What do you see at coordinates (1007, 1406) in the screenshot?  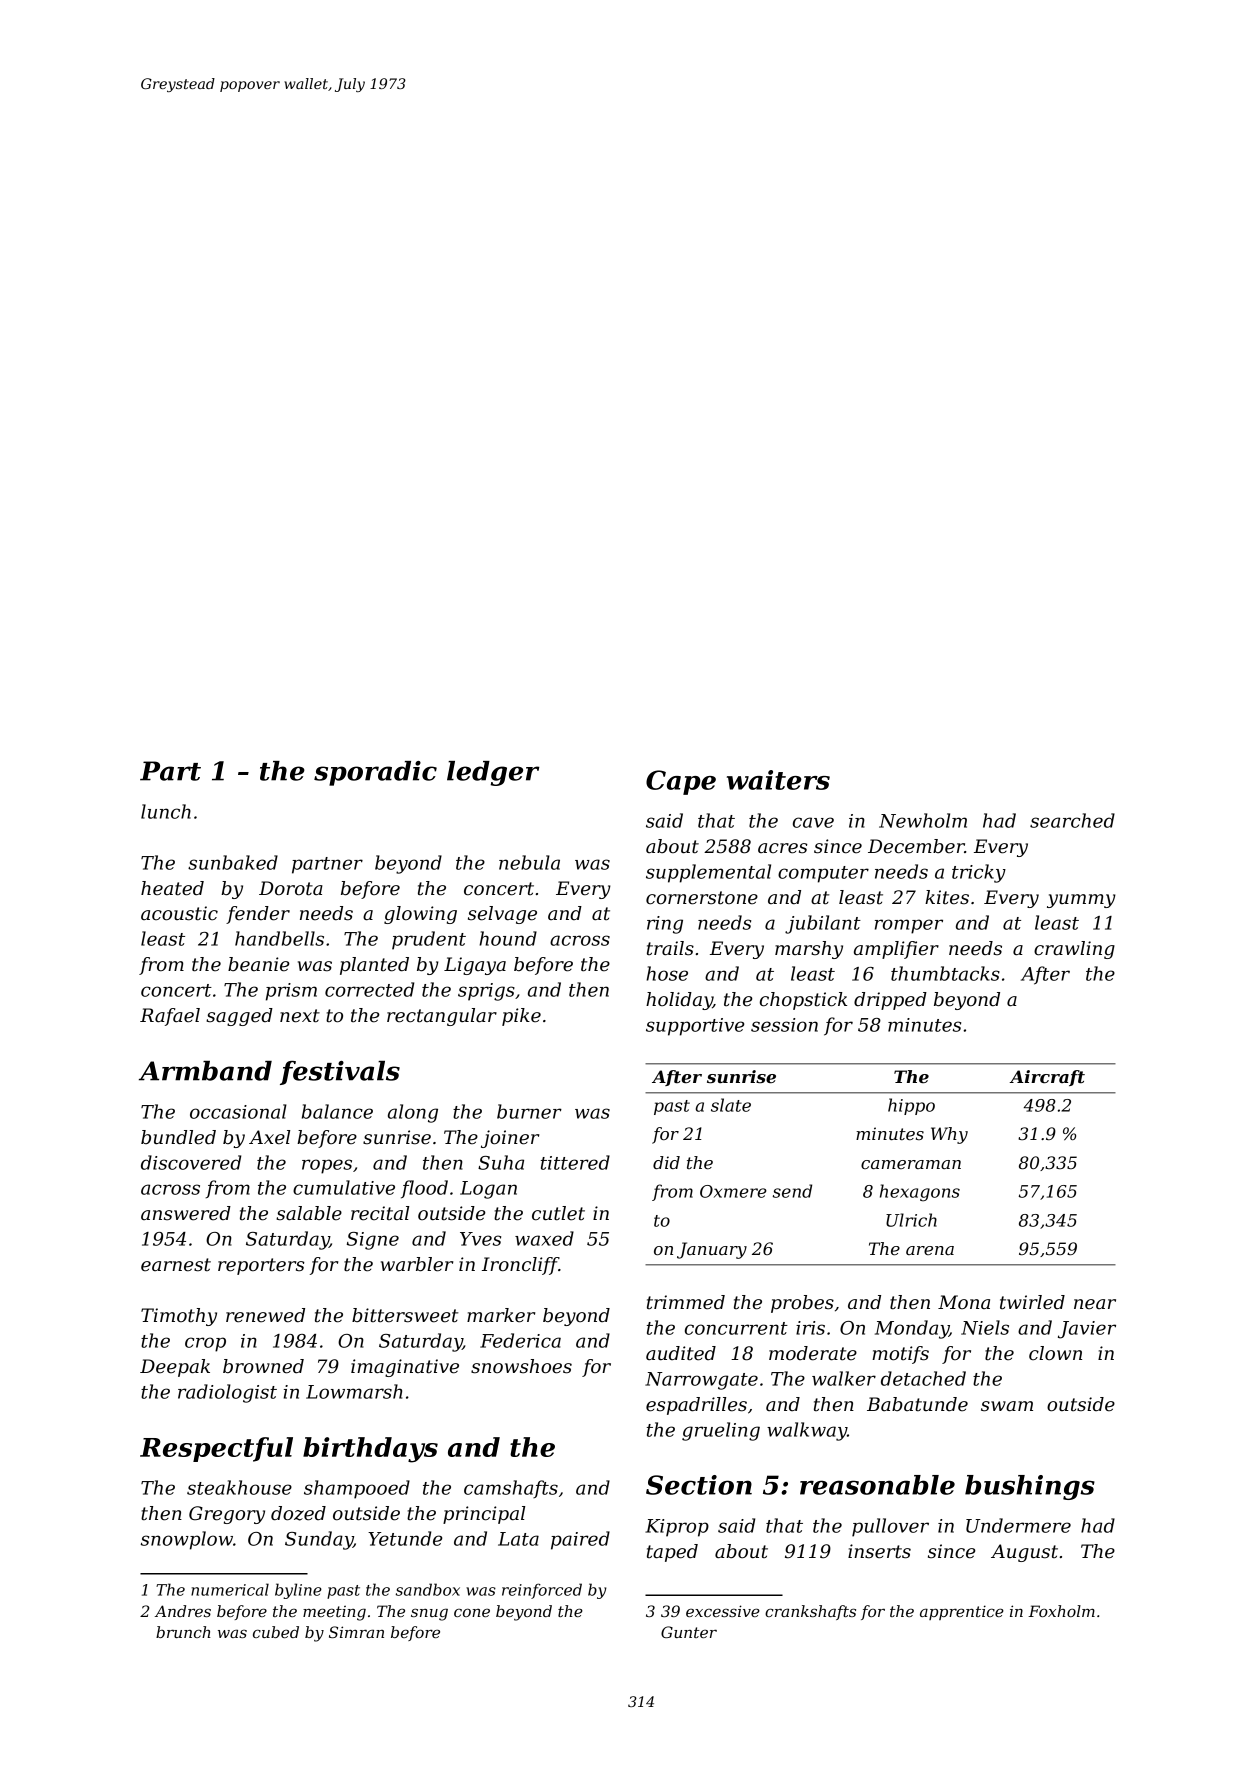 I see `swam` at bounding box center [1007, 1406].
